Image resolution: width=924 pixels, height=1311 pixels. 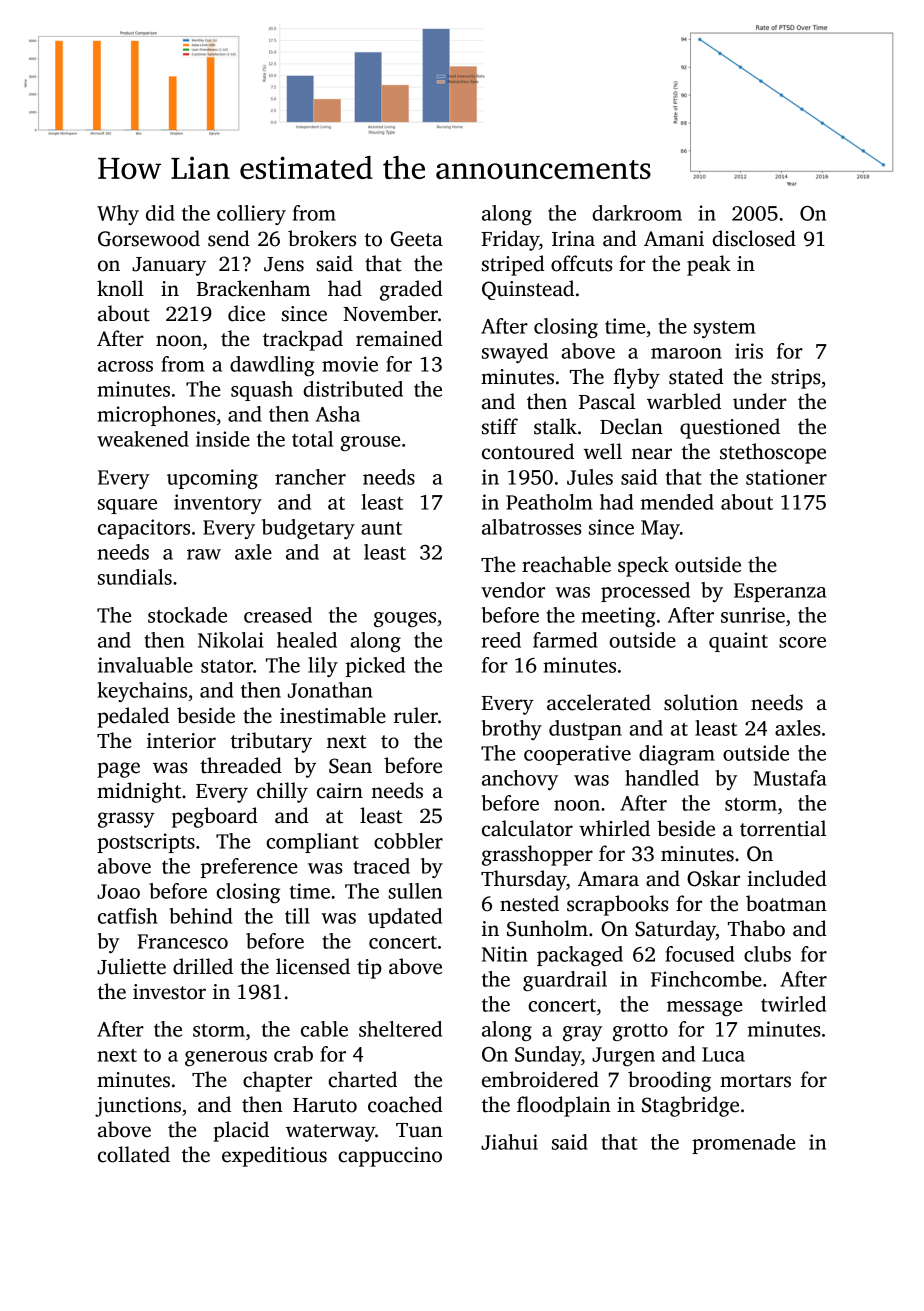 I want to click on Esperanza, so click(x=780, y=592).
